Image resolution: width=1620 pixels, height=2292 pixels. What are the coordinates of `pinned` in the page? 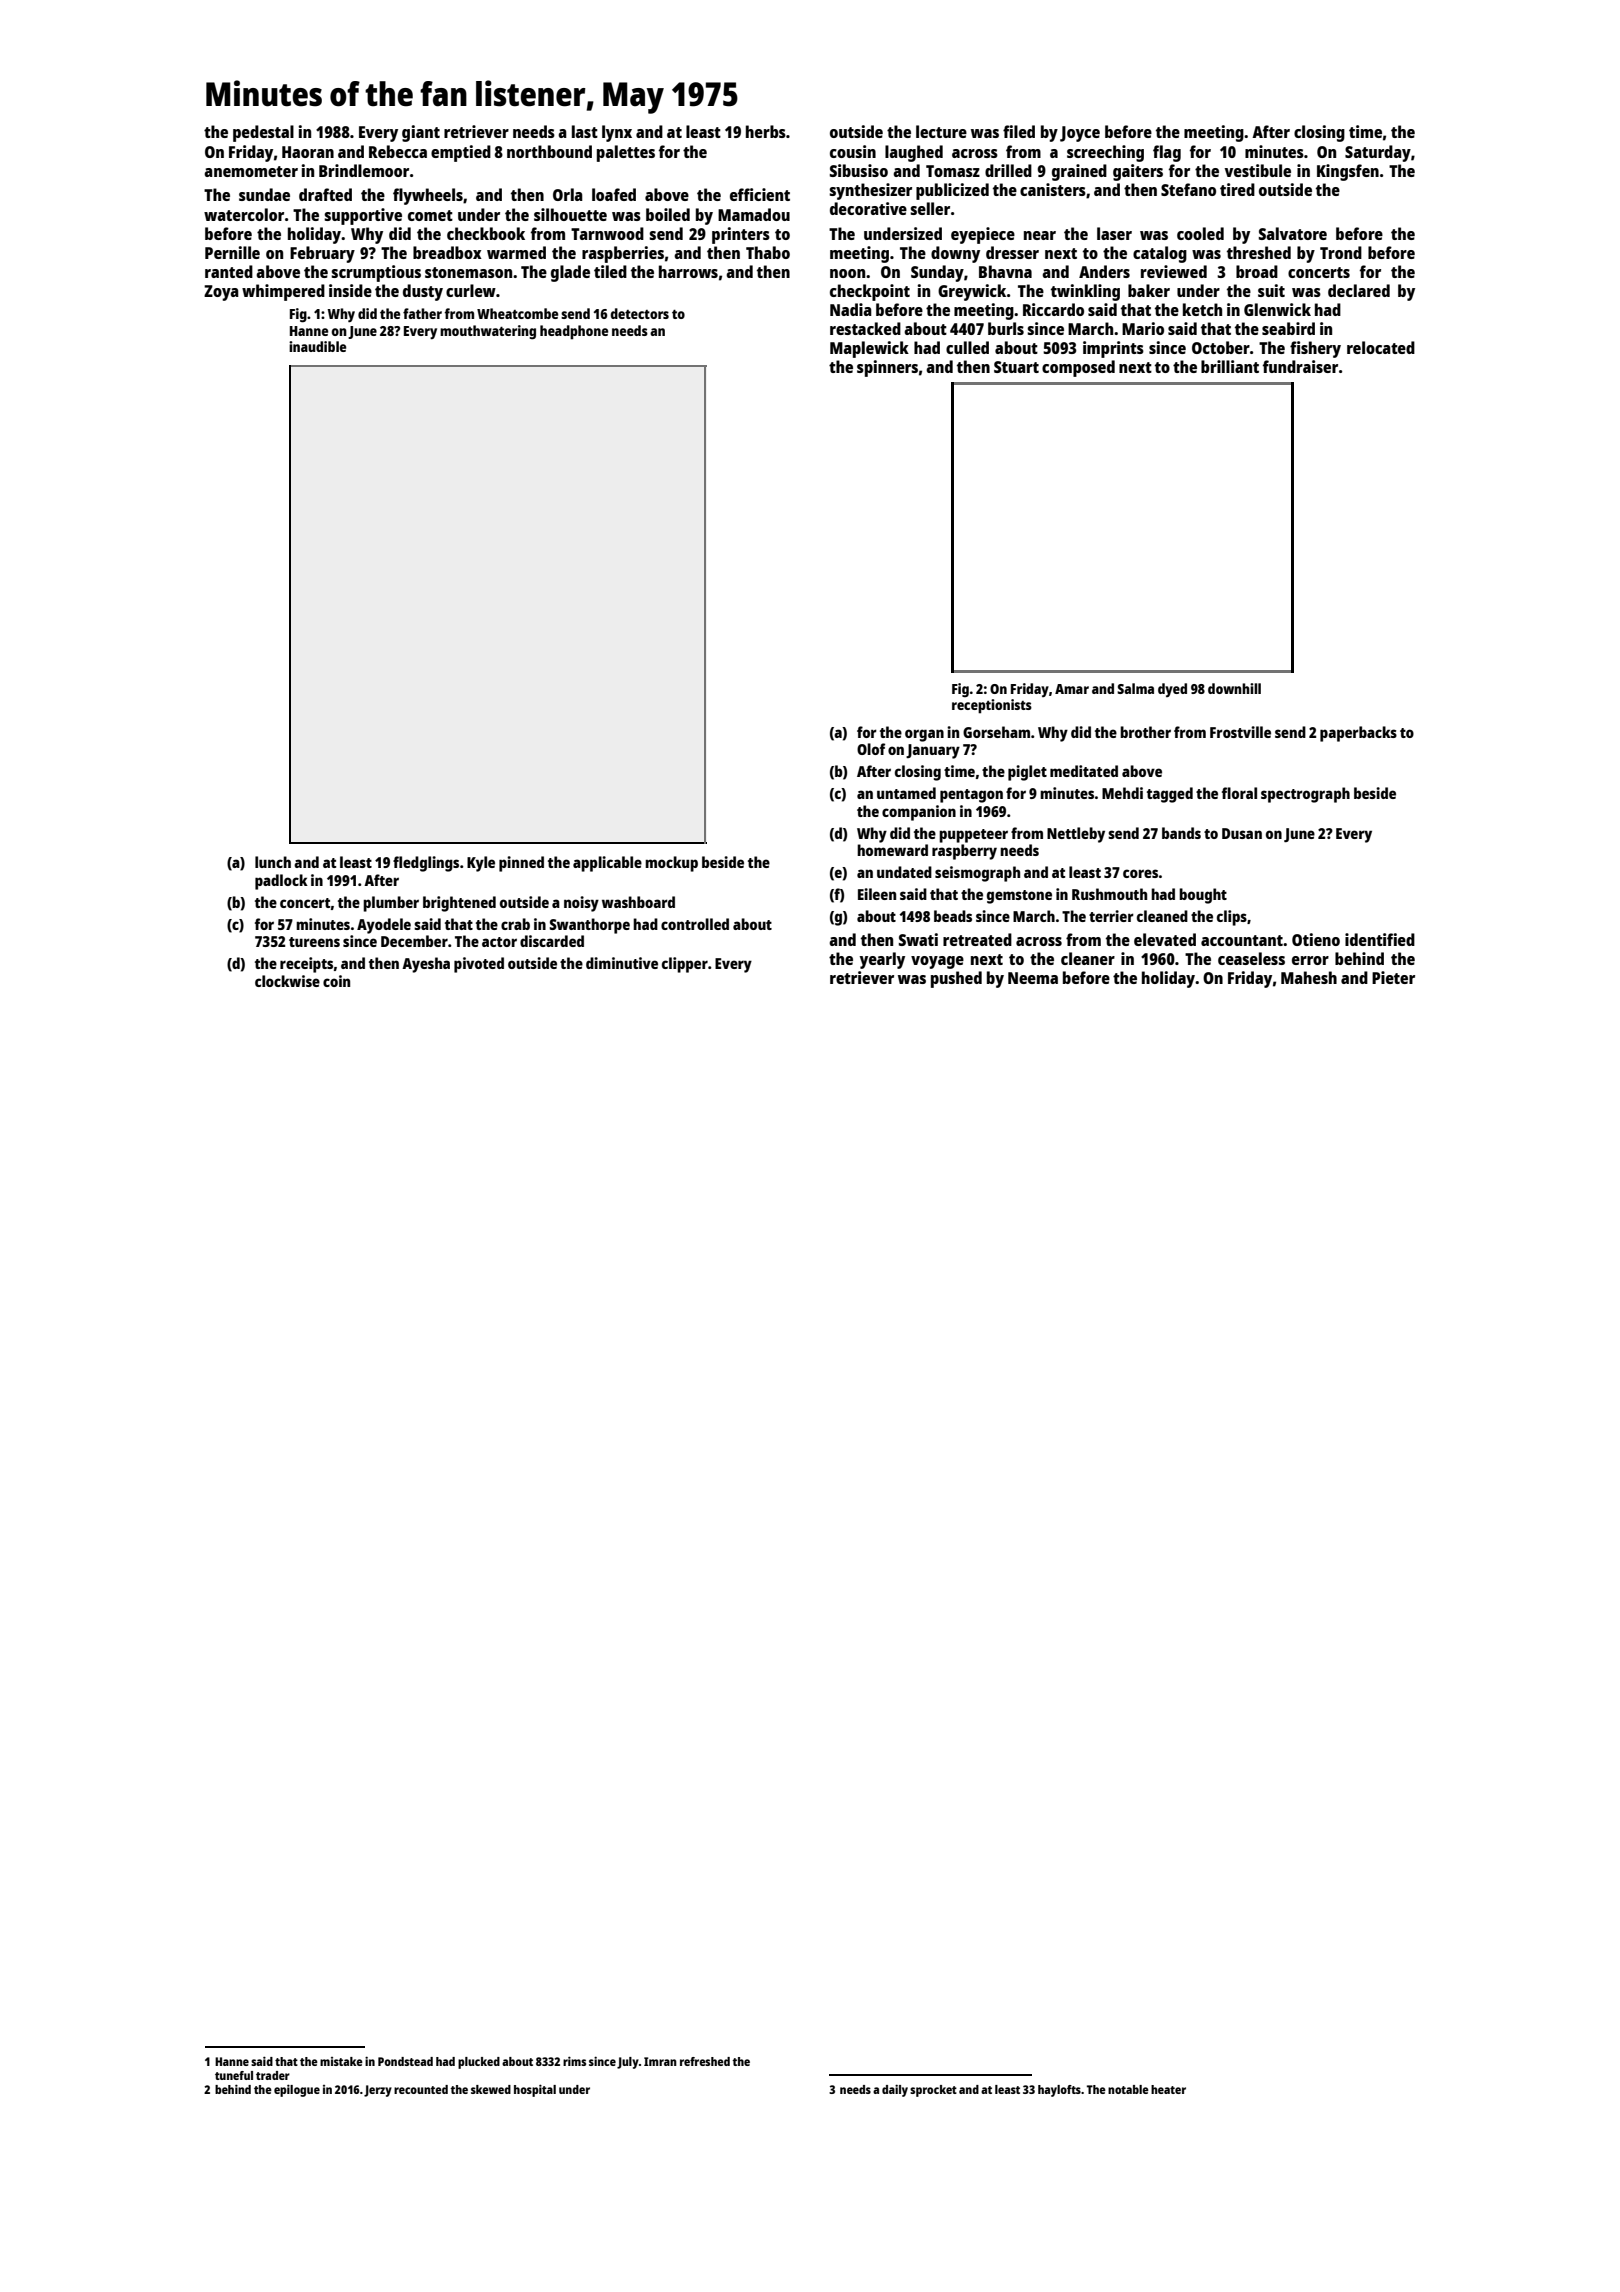 It's located at (521, 864).
